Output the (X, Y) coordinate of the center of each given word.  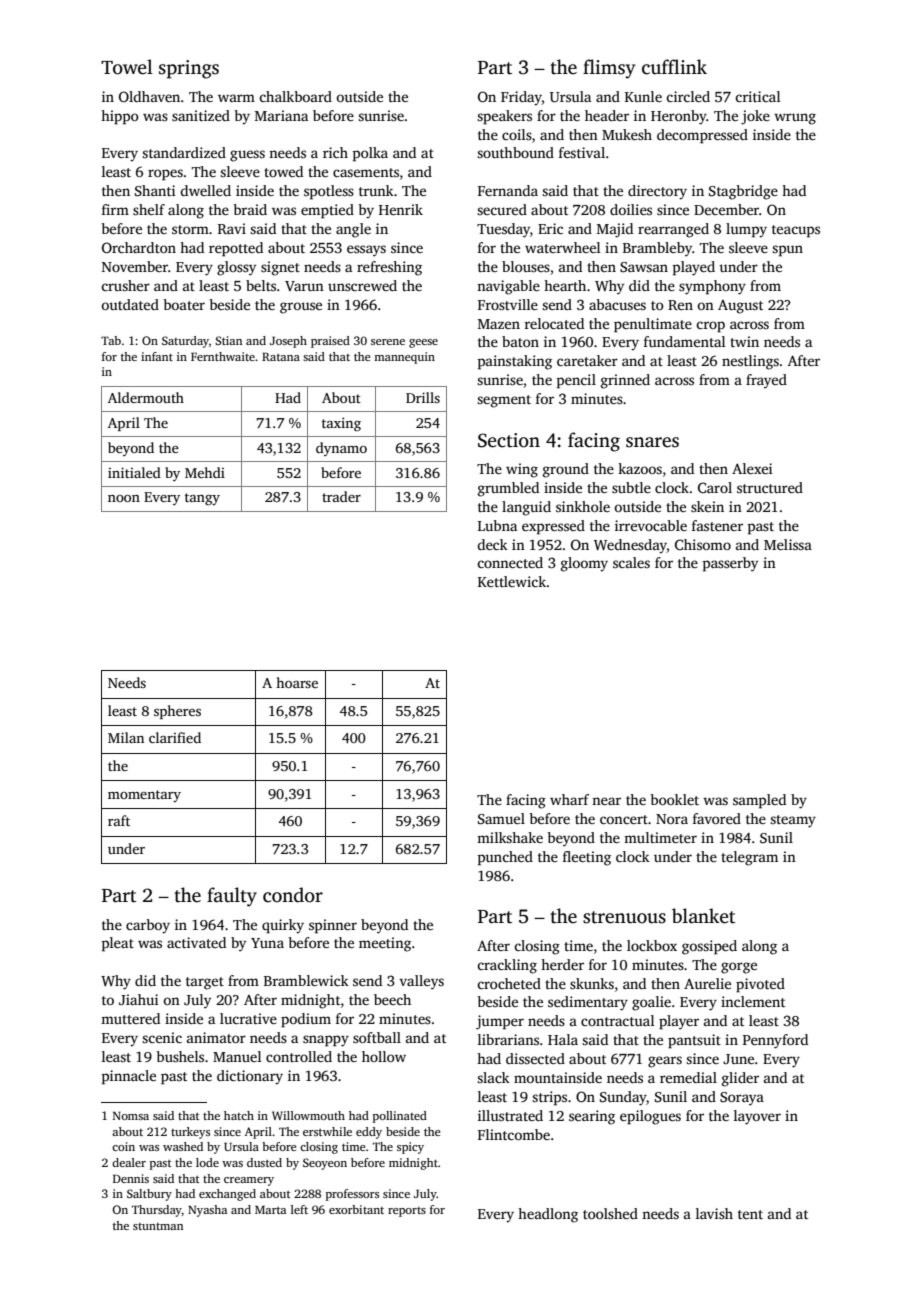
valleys (421, 982)
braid (250, 209)
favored (717, 818)
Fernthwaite (223, 356)
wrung (795, 119)
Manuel (237, 1056)
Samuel (501, 818)
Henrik (401, 209)
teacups (796, 231)
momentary (144, 796)
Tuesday (503, 230)
